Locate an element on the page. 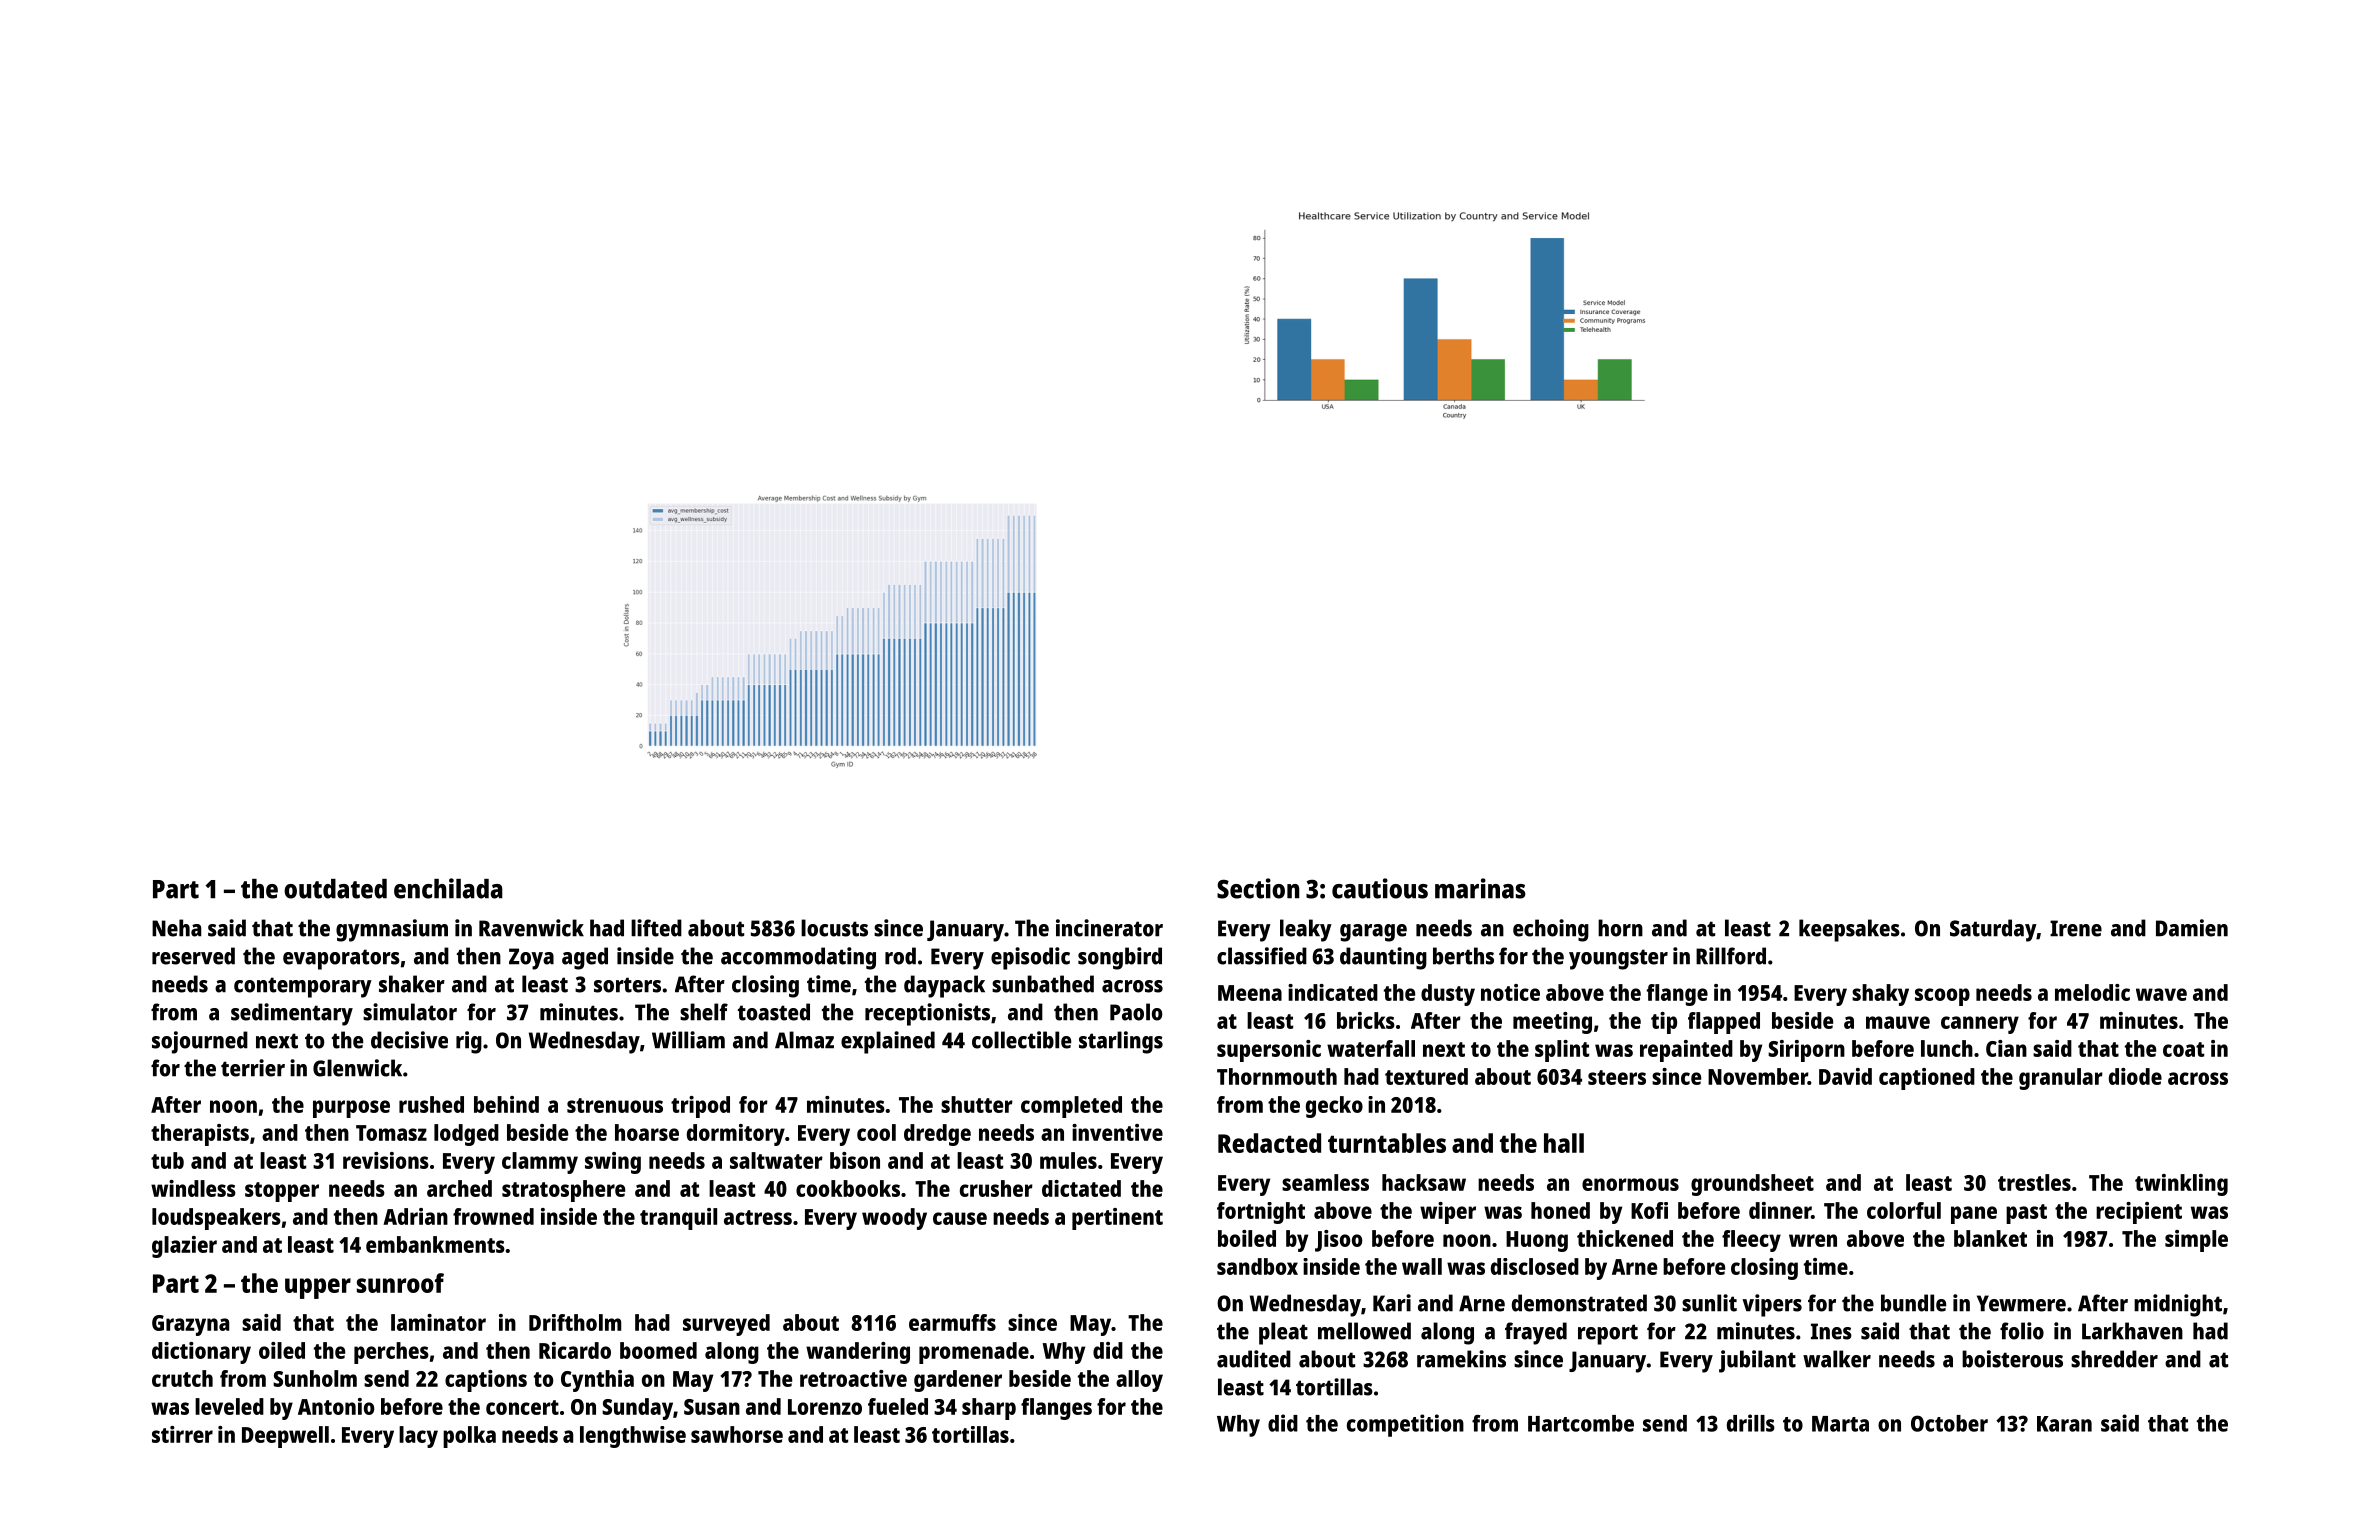 This image has height=1540, width=2380. diode is located at coordinates (2135, 1076).
